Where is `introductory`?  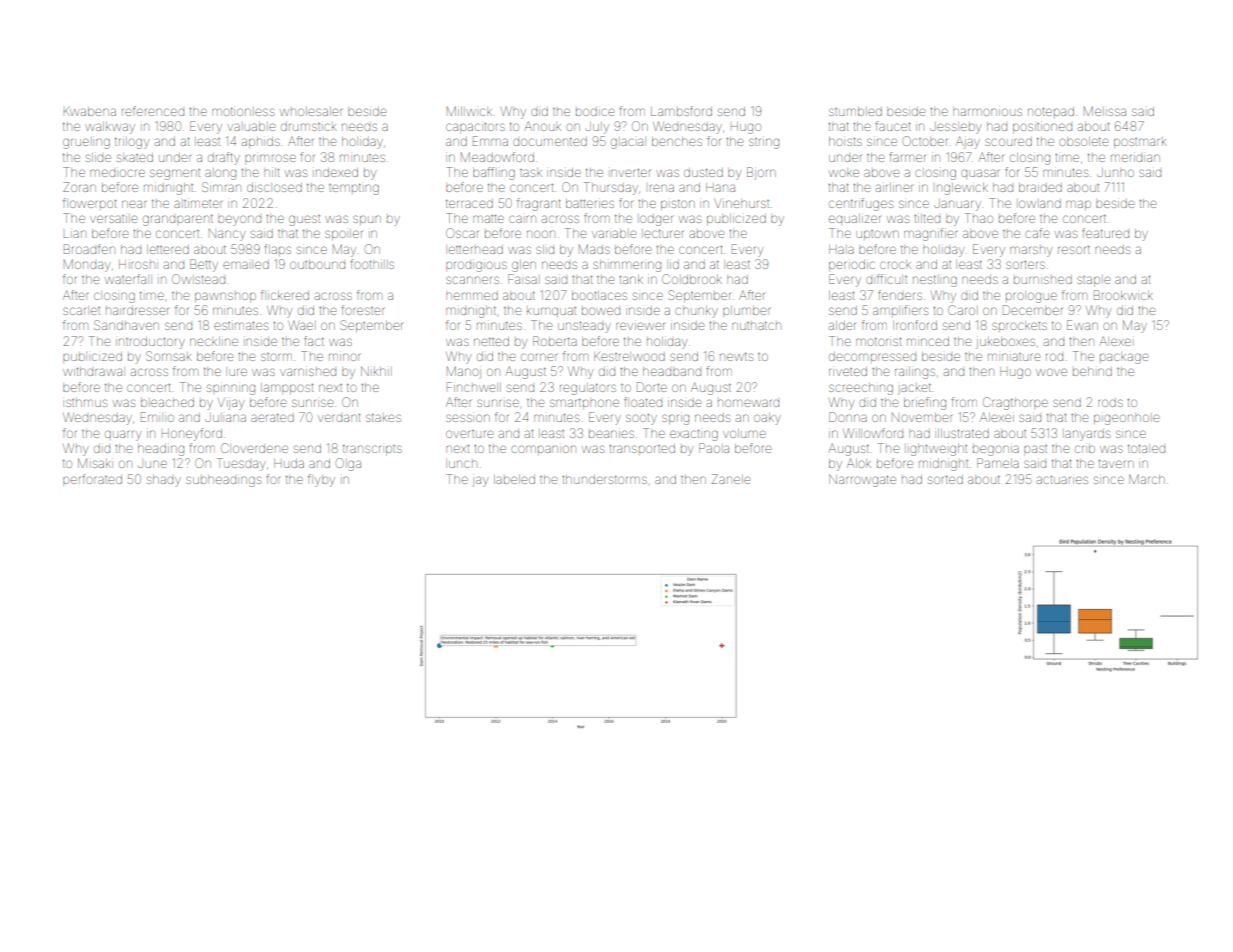
introductory is located at coordinates (150, 343).
